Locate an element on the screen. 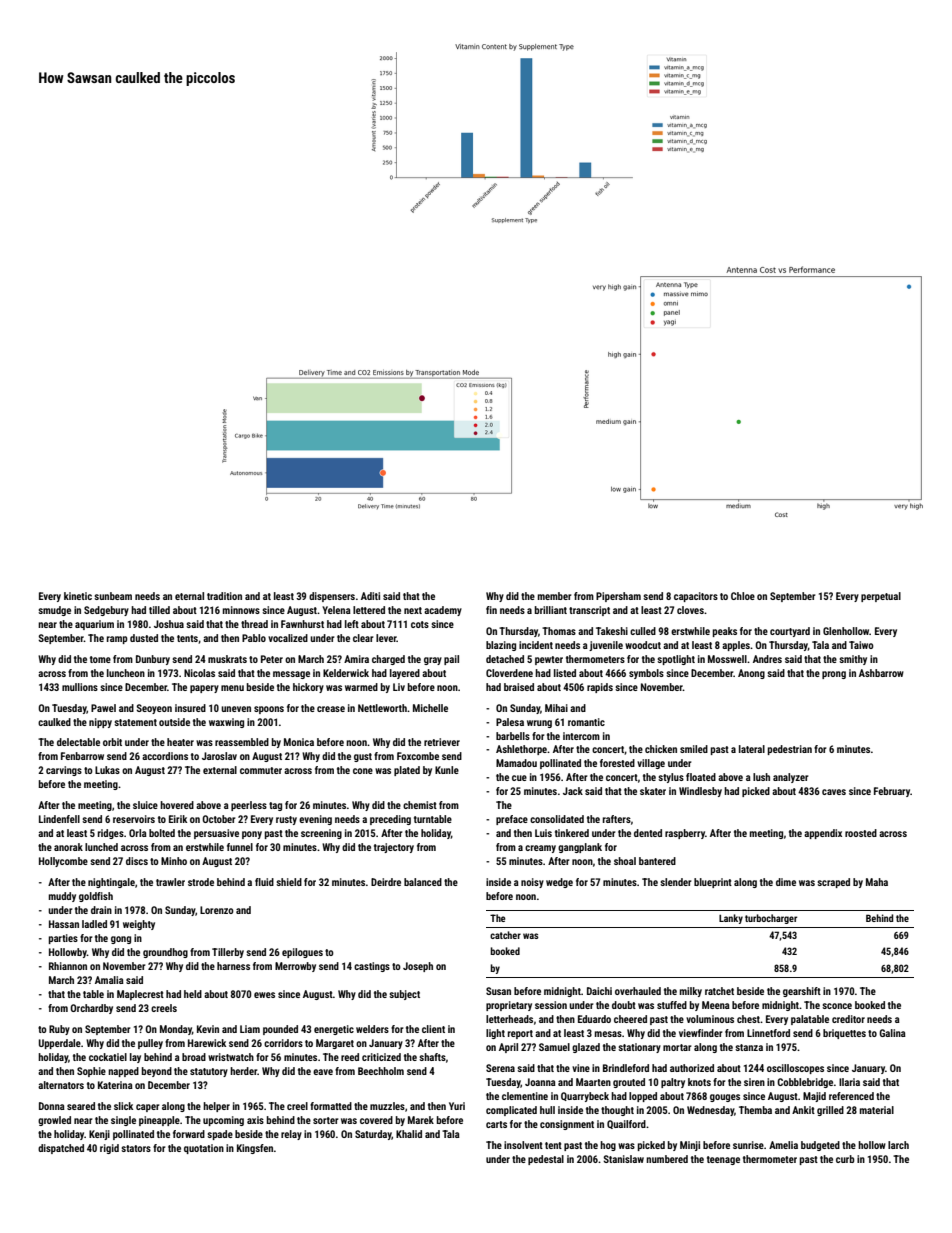 The height and width of the screenshot is (1233, 952). Samuel is located at coordinates (554, 1047).
